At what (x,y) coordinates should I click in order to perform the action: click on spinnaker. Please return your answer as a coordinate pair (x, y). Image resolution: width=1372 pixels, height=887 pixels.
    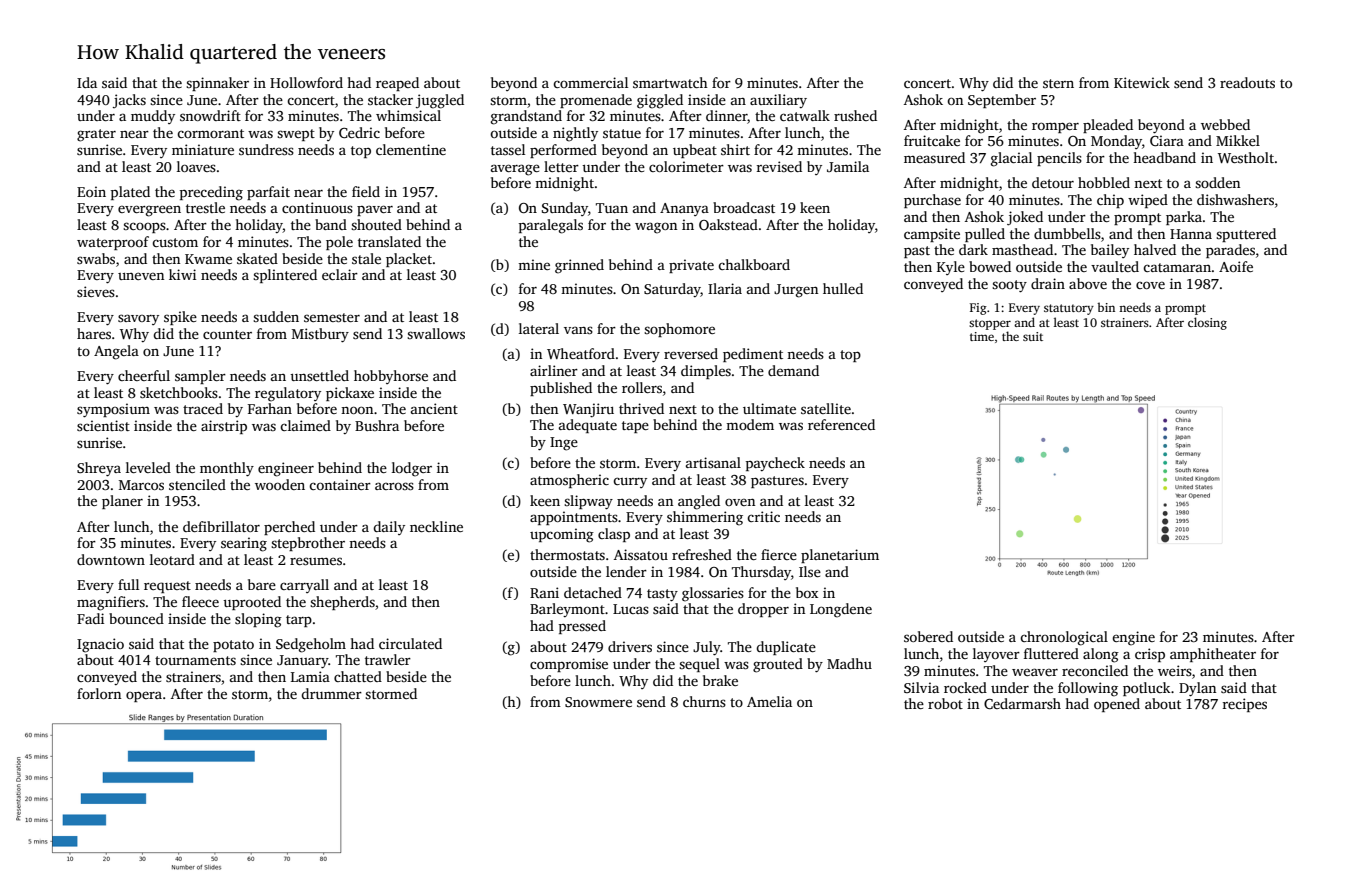
    Looking at the image, I should click on (217, 84).
